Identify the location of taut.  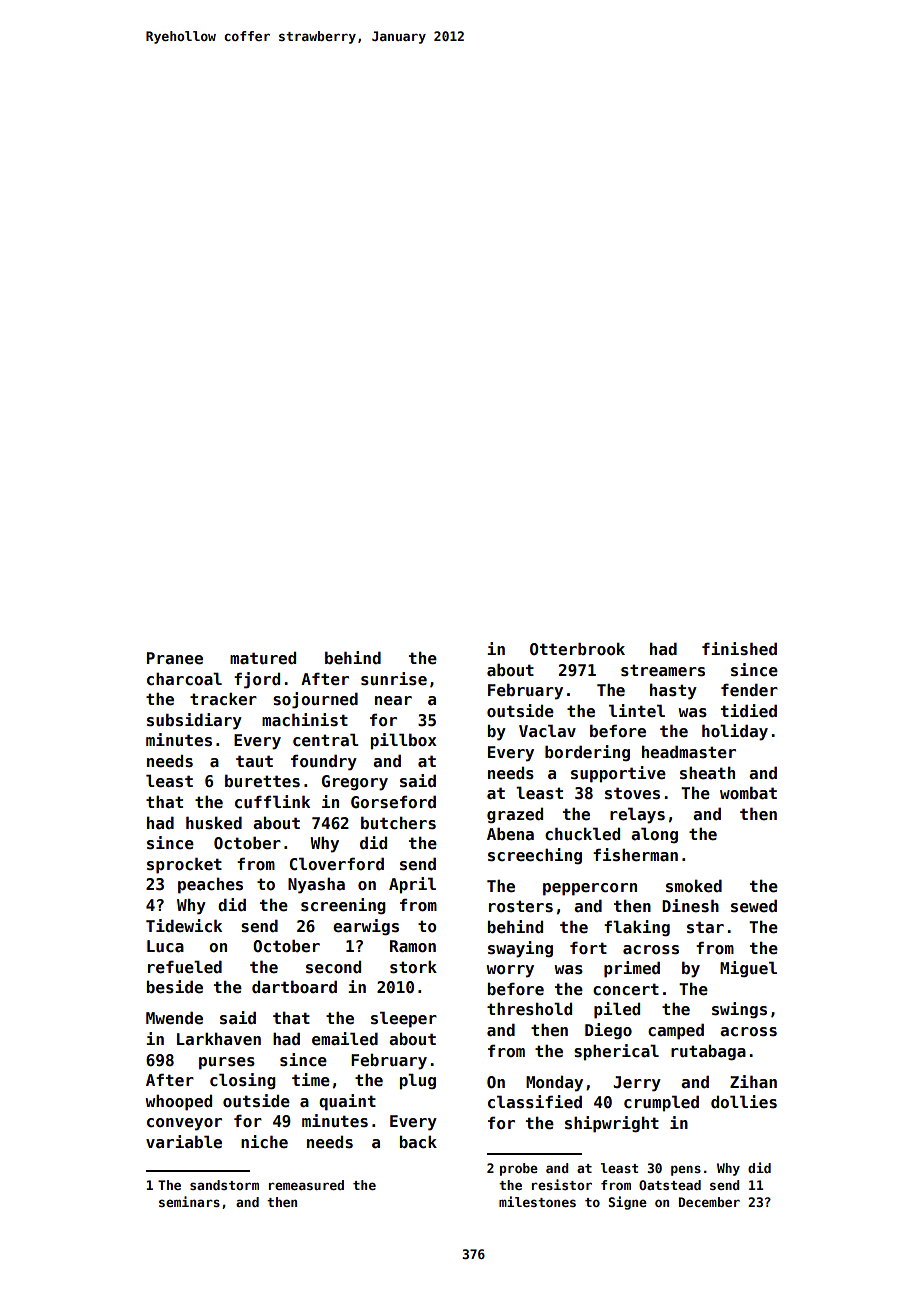
(254, 761).
